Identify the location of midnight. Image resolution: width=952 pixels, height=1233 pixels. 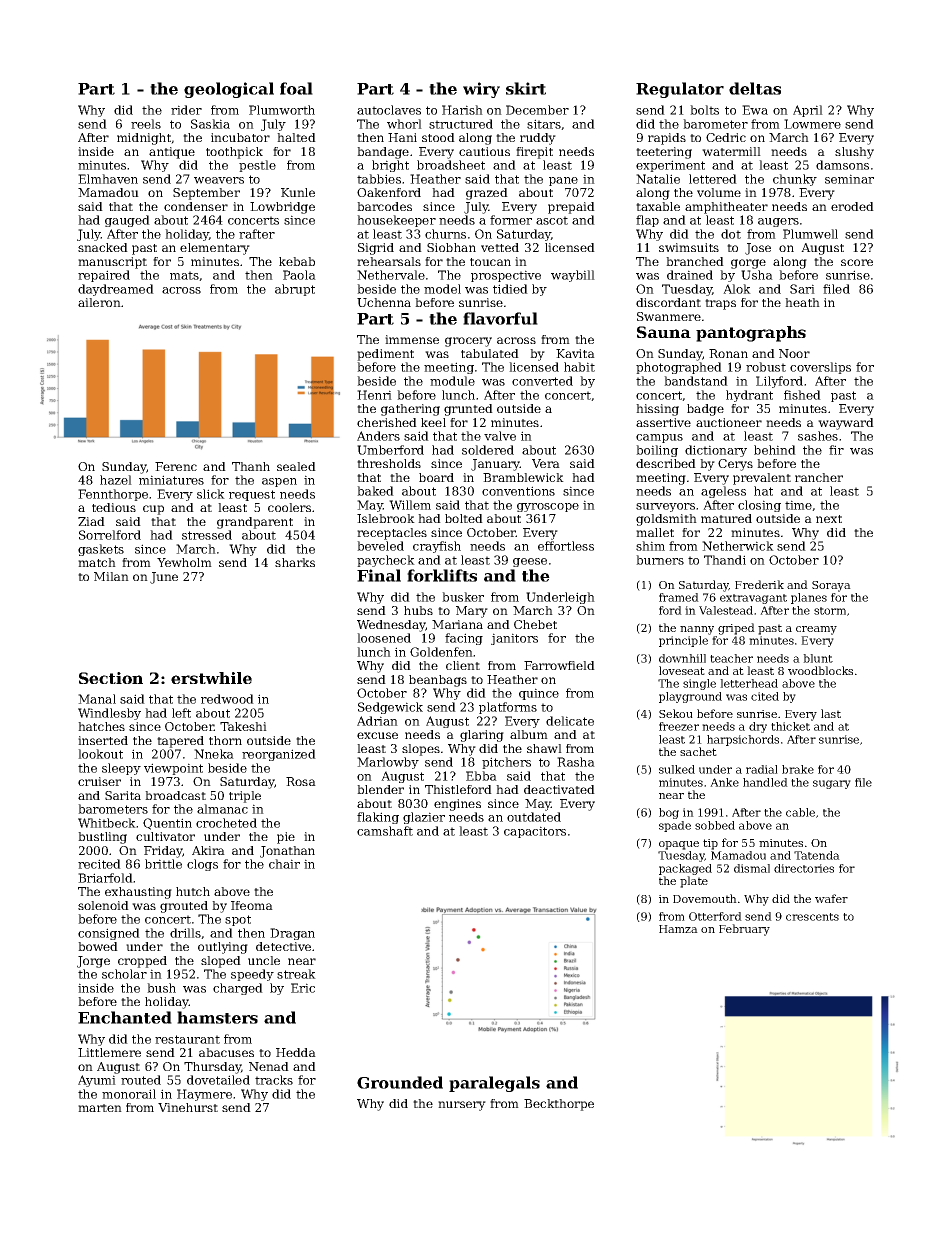
(144, 139).
